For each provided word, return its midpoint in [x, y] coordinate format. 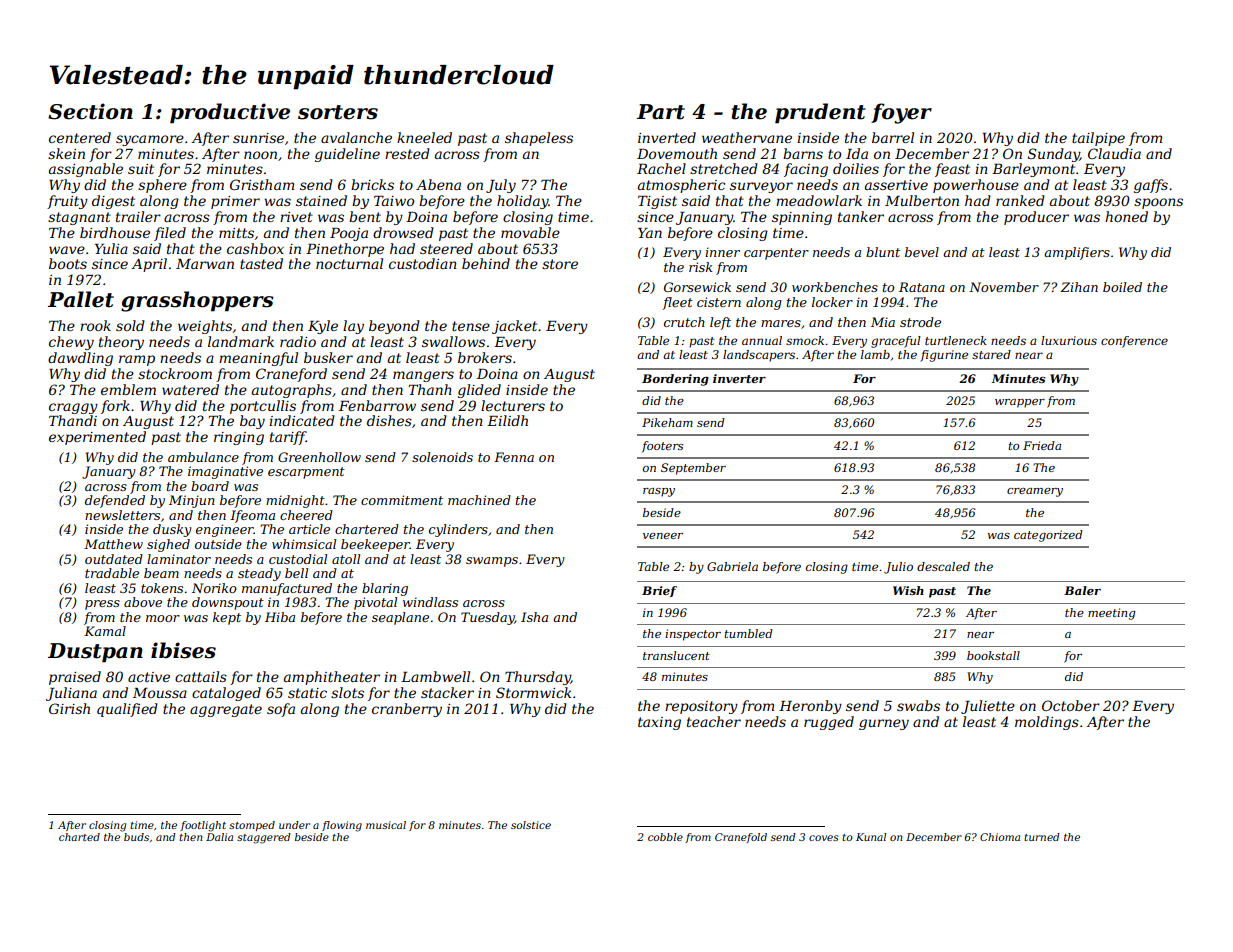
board [210, 486]
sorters [338, 112]
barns [803, 153]
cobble [665, 837]
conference [1134, 342]
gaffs [1151, 186]
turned [1042, 837]
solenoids [442, 457]
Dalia [219, 837]
